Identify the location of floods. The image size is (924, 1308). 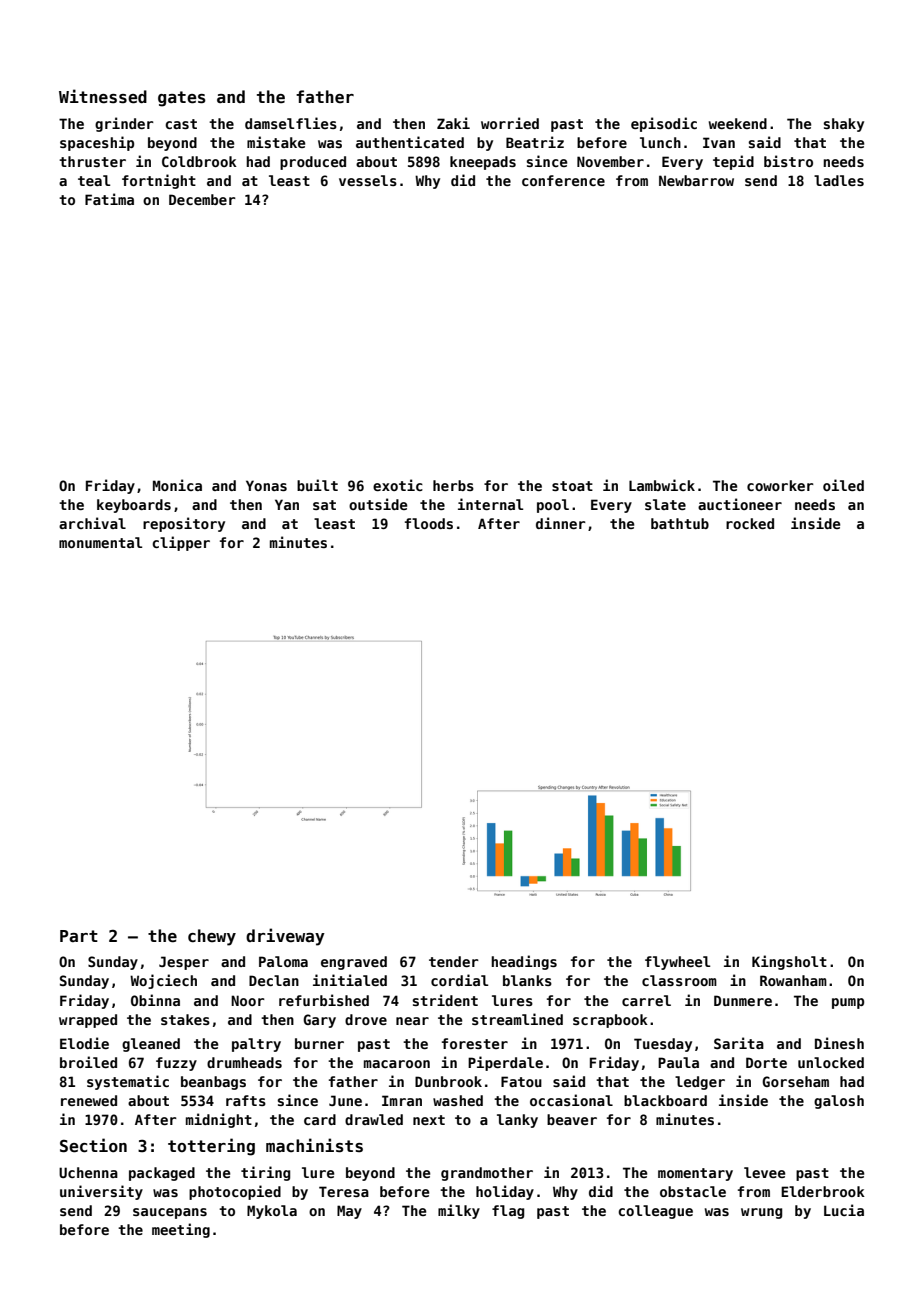
(429, 523).
